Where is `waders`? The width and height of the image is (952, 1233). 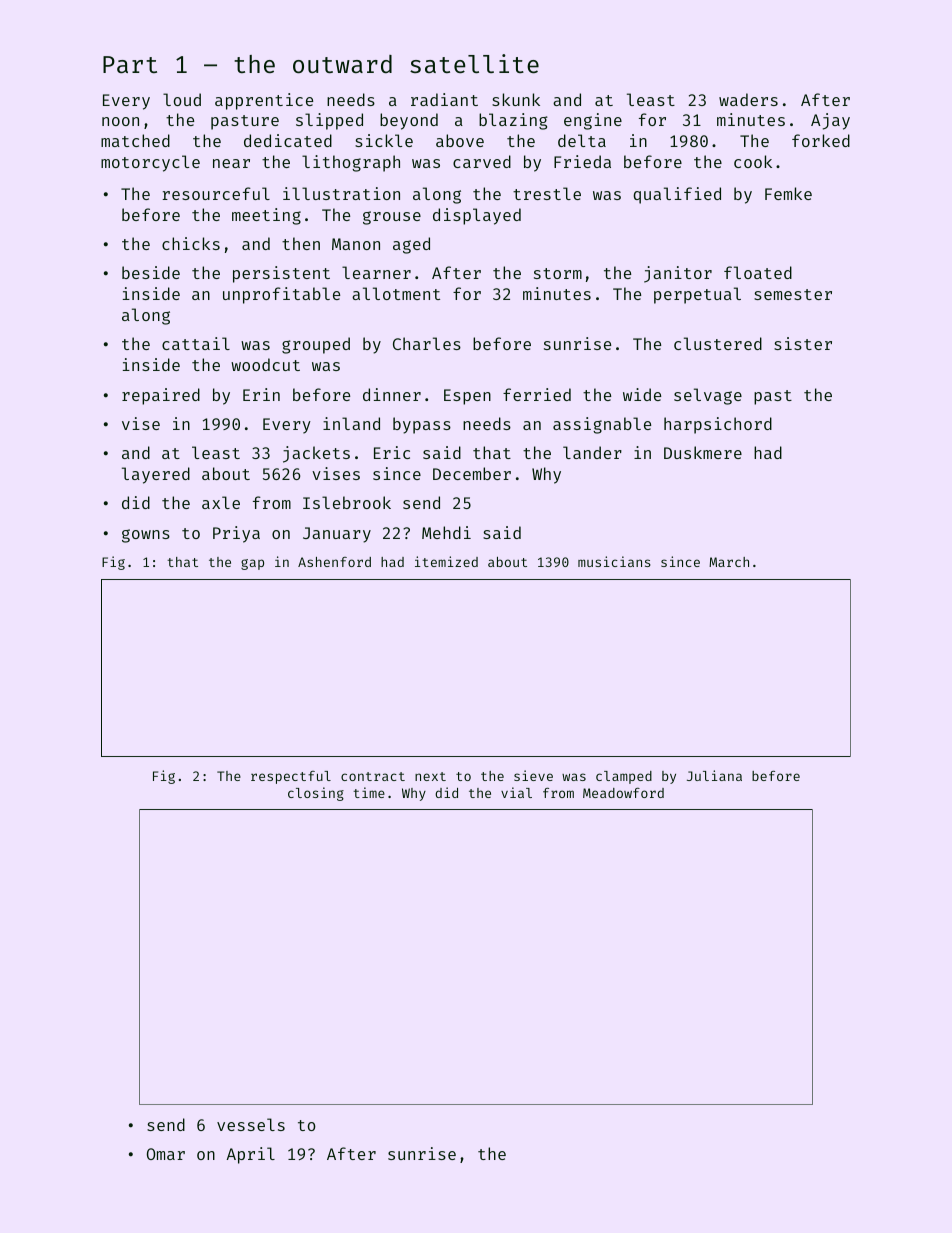 waders is located at coordinates (748, 99).
